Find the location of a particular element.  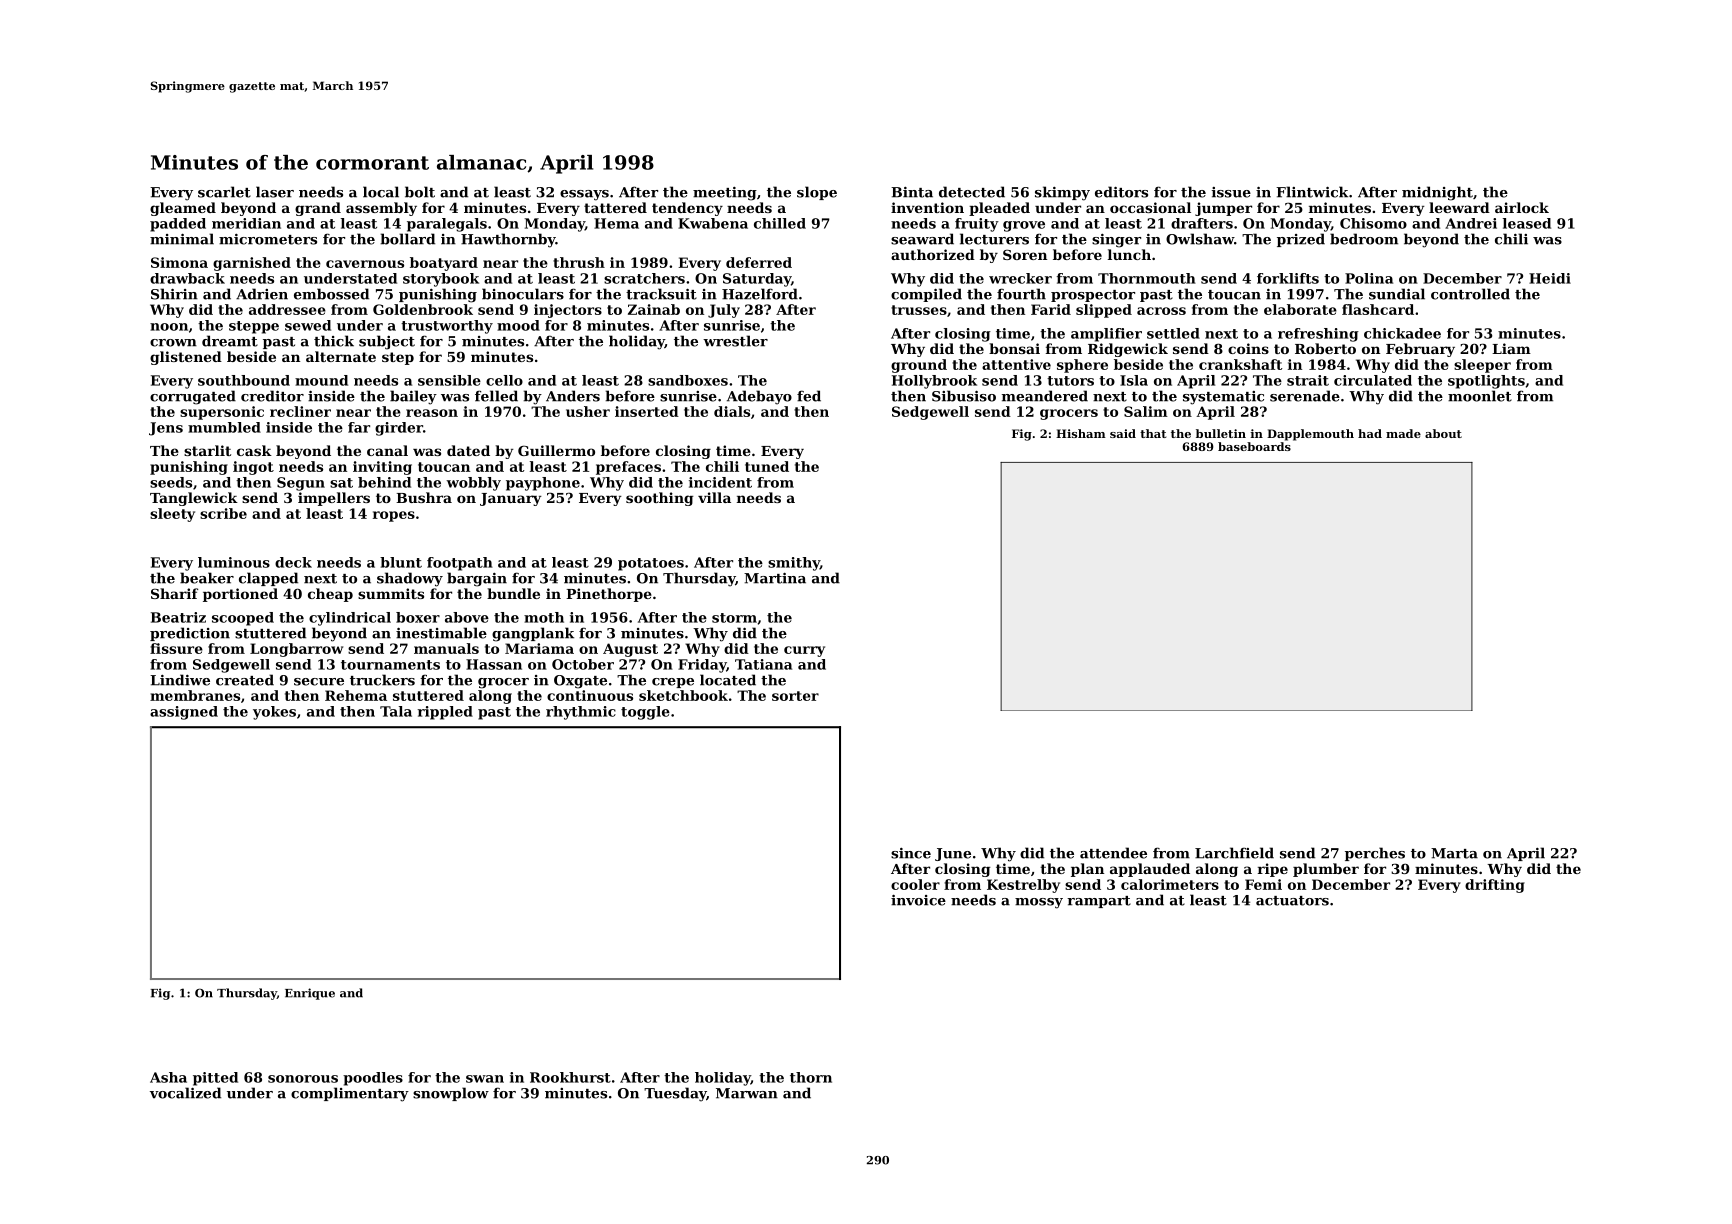

Marwan is located at coordinates (747, 1093).
